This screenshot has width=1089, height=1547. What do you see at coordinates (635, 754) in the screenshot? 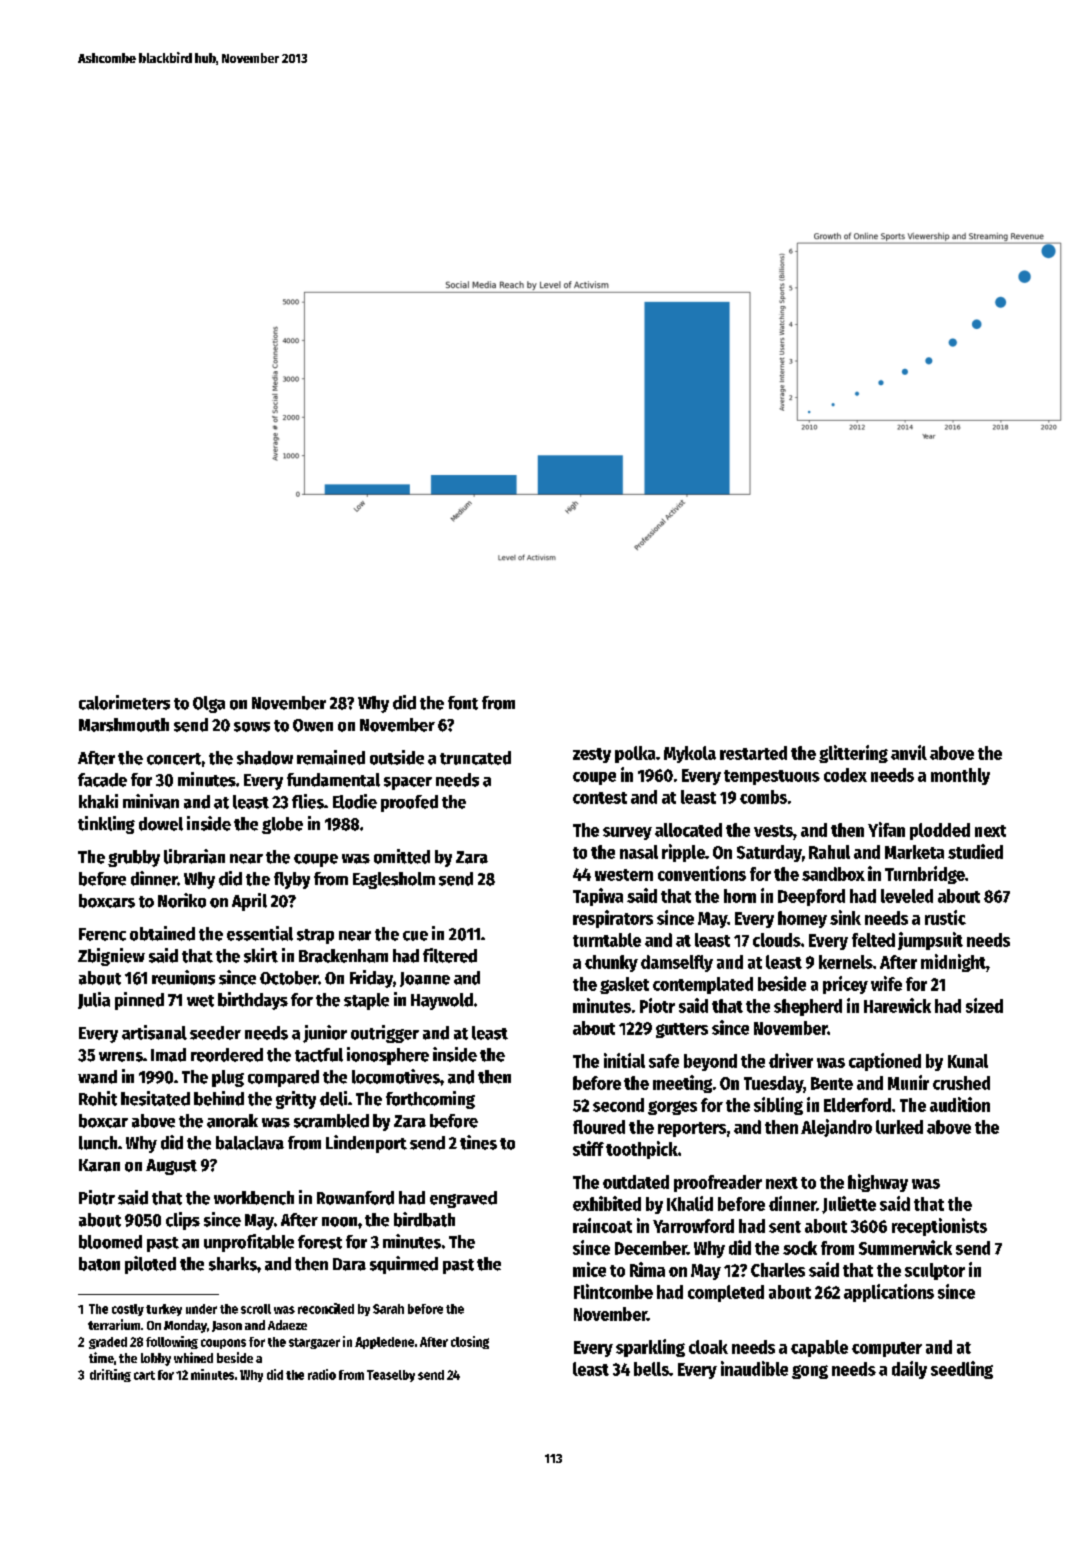
I see `polka` at bounding box center [635, 754].
